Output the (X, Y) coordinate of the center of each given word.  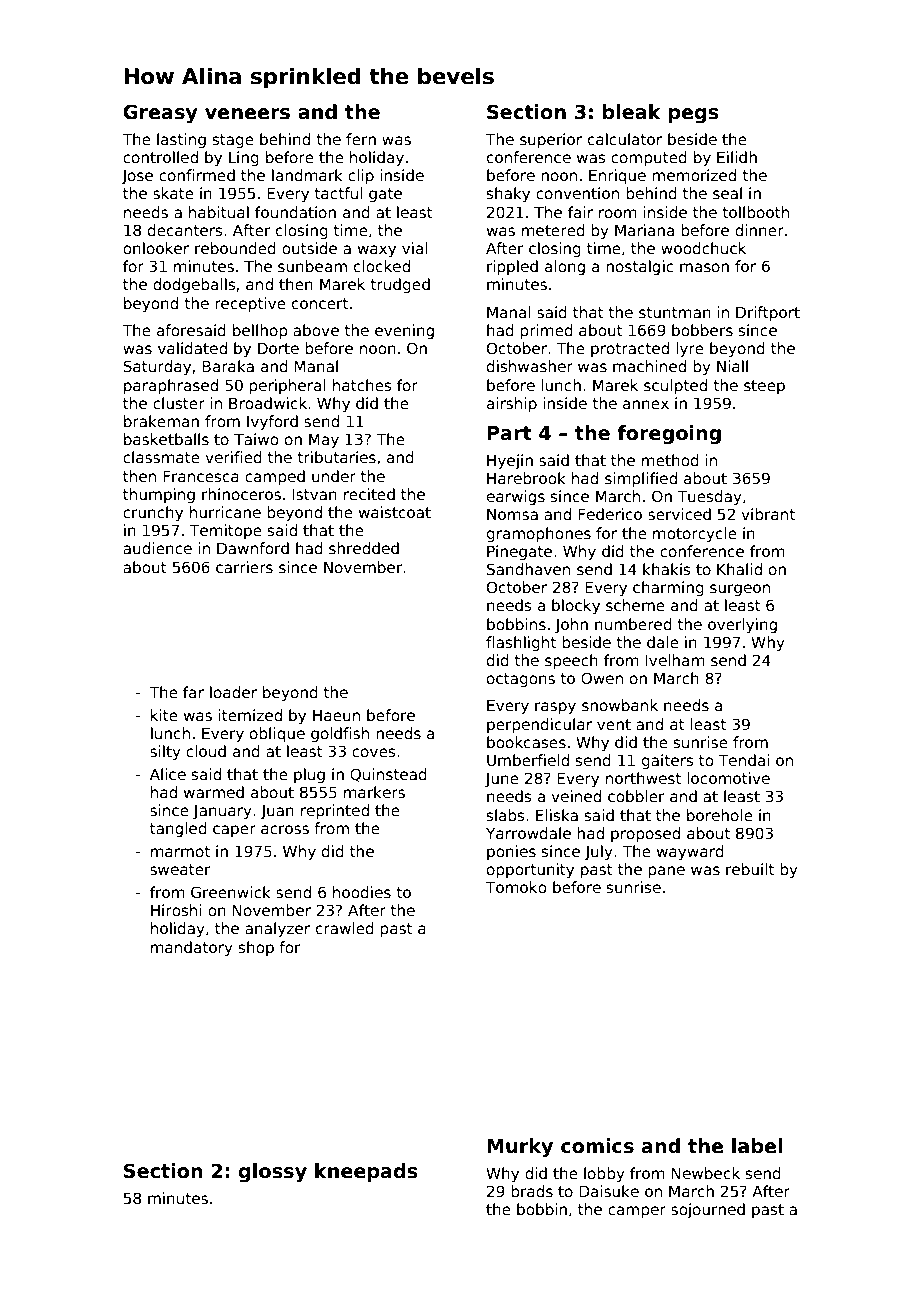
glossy (273, 1172)
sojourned (708, 1210)
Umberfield (528, 760)
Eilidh (737, 157)
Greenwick (231, 892)
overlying (742, 625)
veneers (247, 114)
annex (646, 404)
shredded (364, 548)
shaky (508, 194)
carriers (244, 567)
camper (637, 1212)
